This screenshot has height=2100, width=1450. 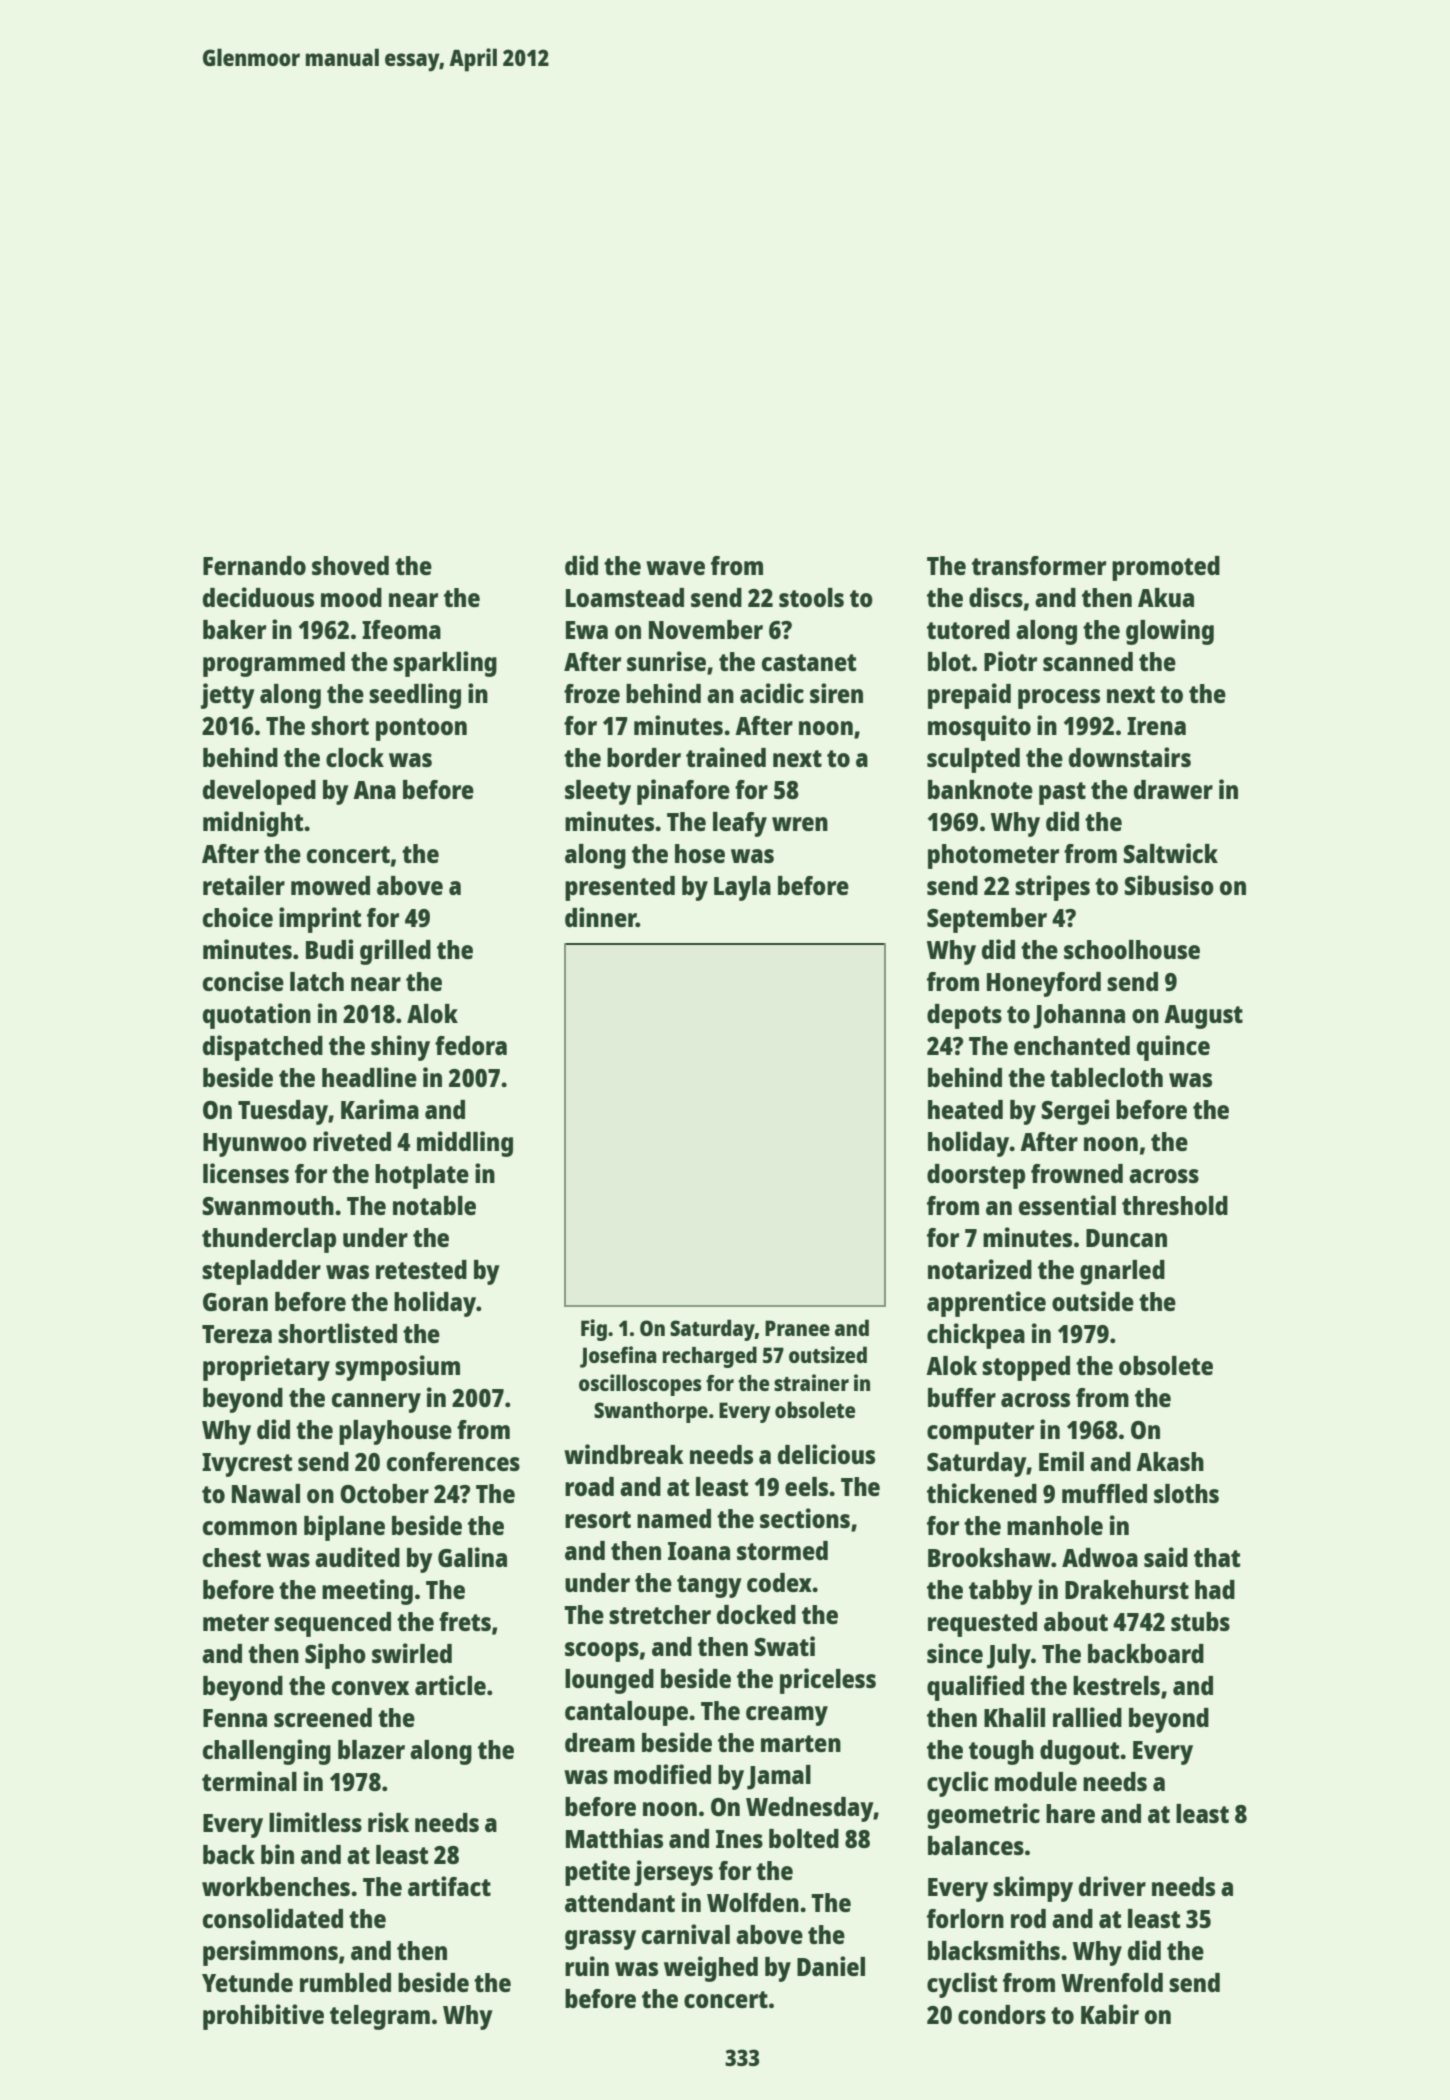 I want to click on kestrels, so click(x=1116, y=1685).
